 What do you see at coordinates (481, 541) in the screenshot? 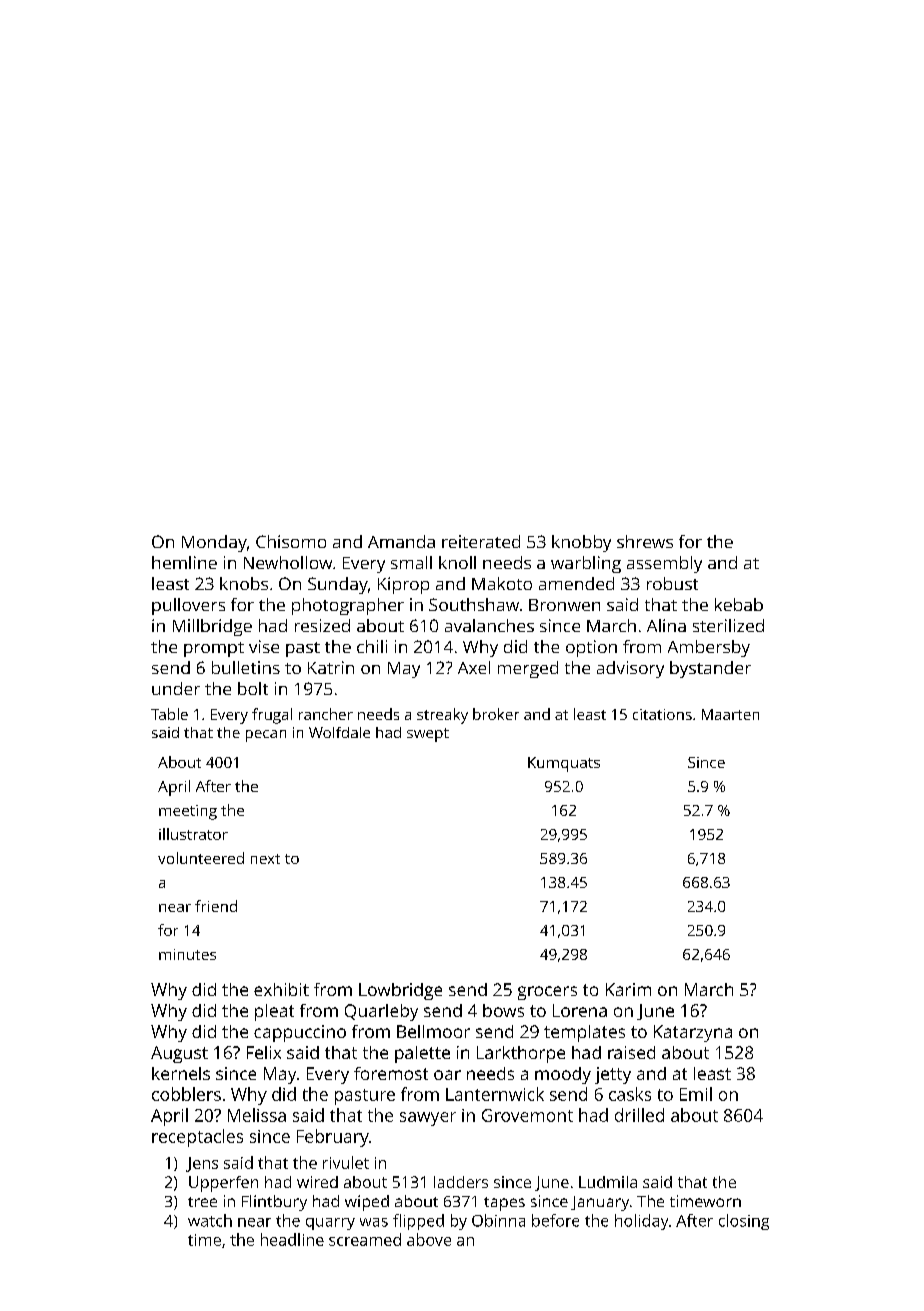
I see `reiterated` at bounding box center [481, 541].
